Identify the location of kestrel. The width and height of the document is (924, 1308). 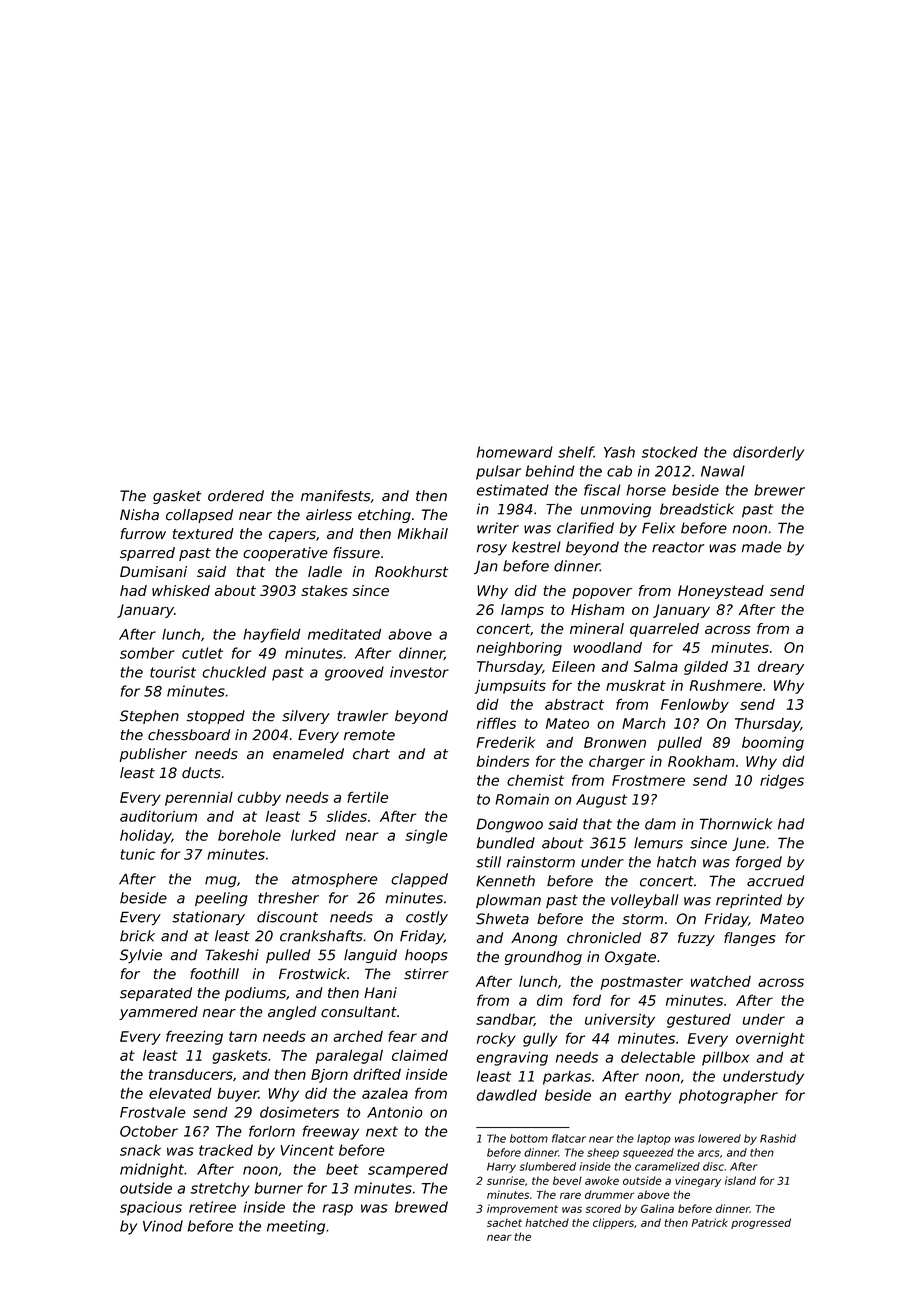
(536, 547).
